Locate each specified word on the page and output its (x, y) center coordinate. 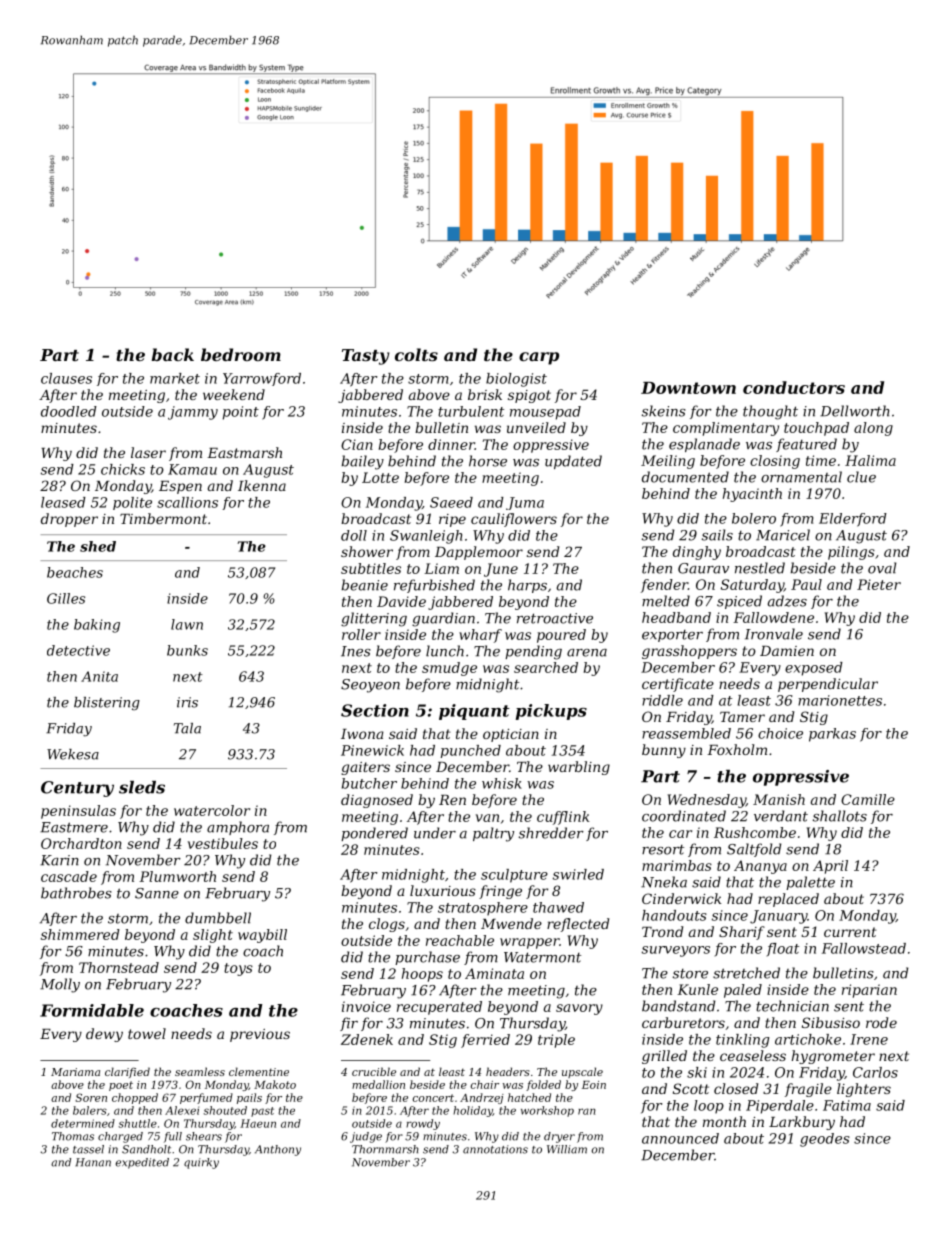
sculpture (514, 876)
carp (539, 358)
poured (561, 636)
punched (471, 751)
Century (77, 789)
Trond (662, 931)
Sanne (157, 893)
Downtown (688, 388)
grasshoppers (689, 652)
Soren (91, 1097)
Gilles (66, 598)
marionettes (840, 700)
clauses (66, 378)
